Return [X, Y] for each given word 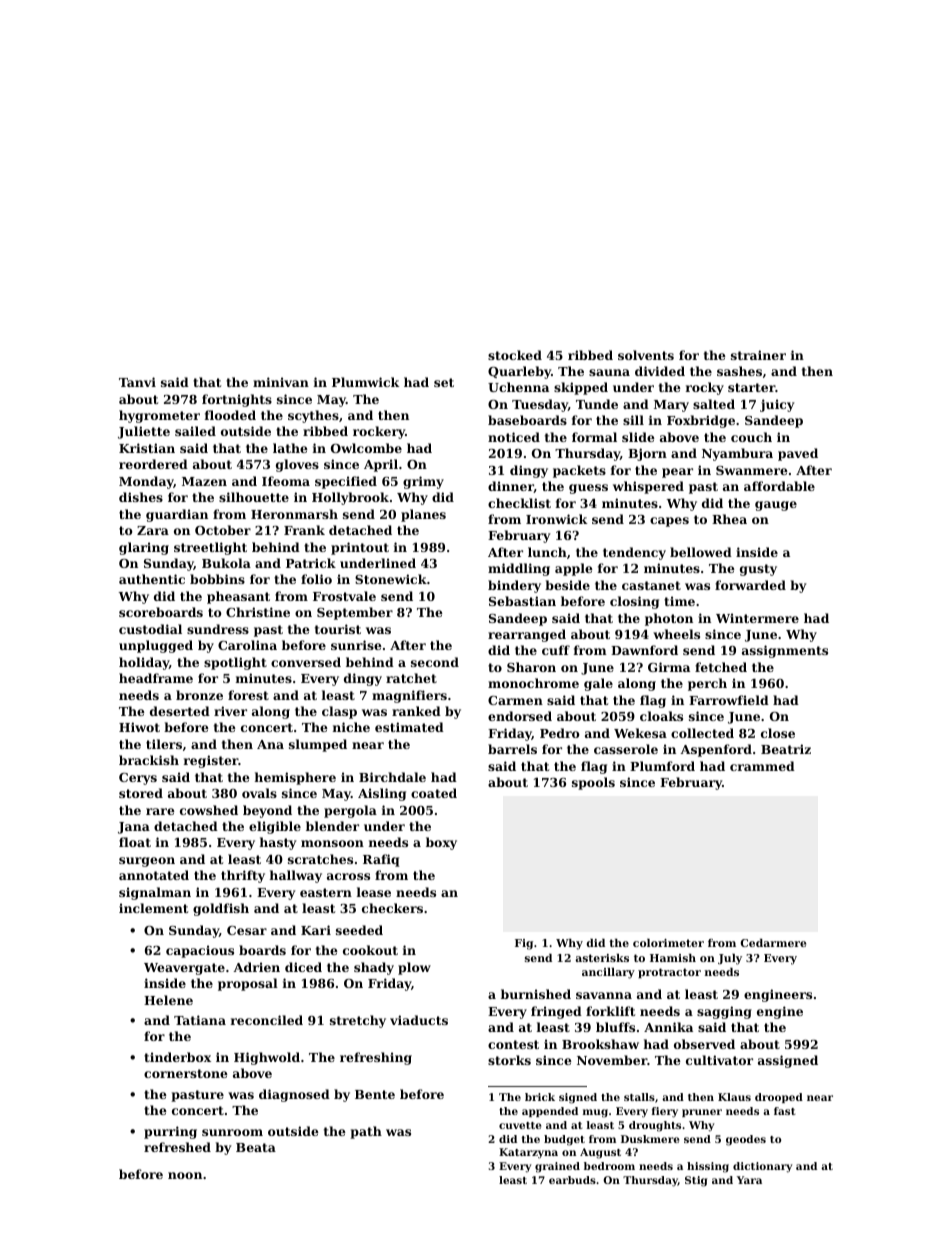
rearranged [527, 635]
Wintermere [757, 618]
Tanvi [137, 382]
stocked [515, 355]
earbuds [572, 1180]
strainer [758, 355]
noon [185, 1175]
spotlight [235, 663]
